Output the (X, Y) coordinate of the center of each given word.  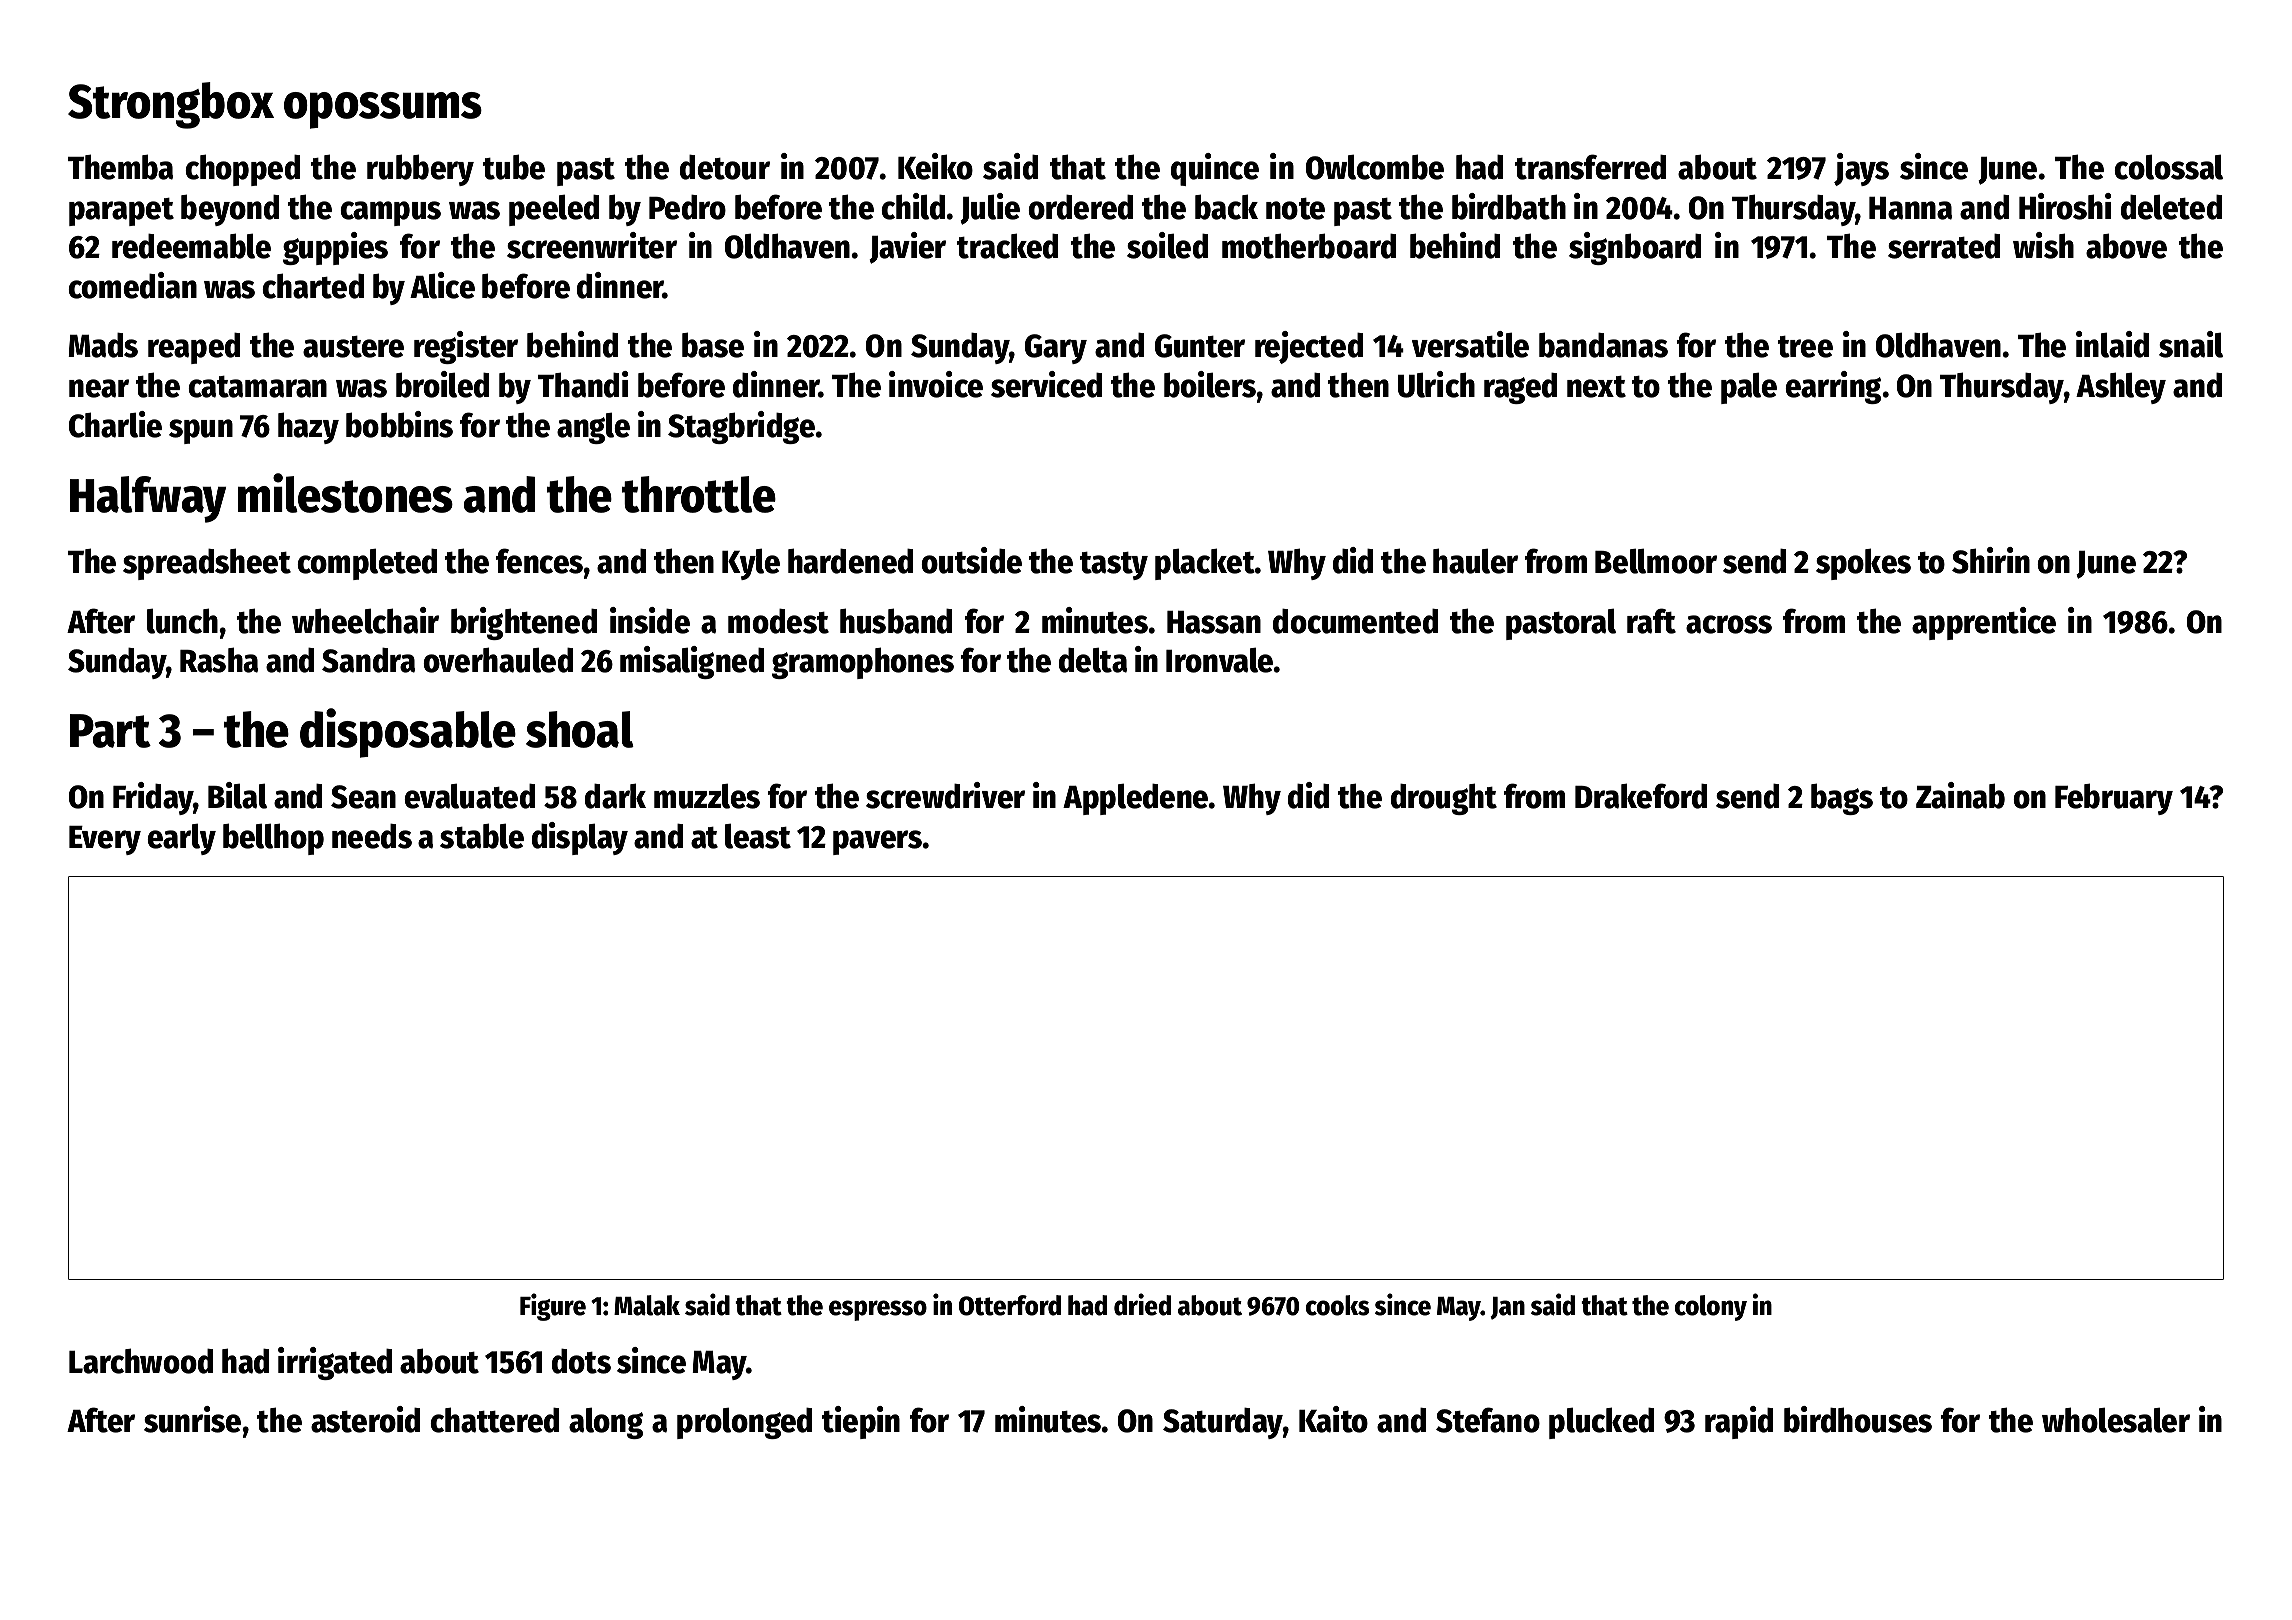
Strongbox (171, 105)
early (181, 839)
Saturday (1223, 1423)
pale (1749, 388)
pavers (878, 842)
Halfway (148, 499)
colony (1711, 1308)
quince (1215, 169)
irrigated (335, 1363)
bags (1842, 799)
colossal (2168, 167)
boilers (1210, 384)
